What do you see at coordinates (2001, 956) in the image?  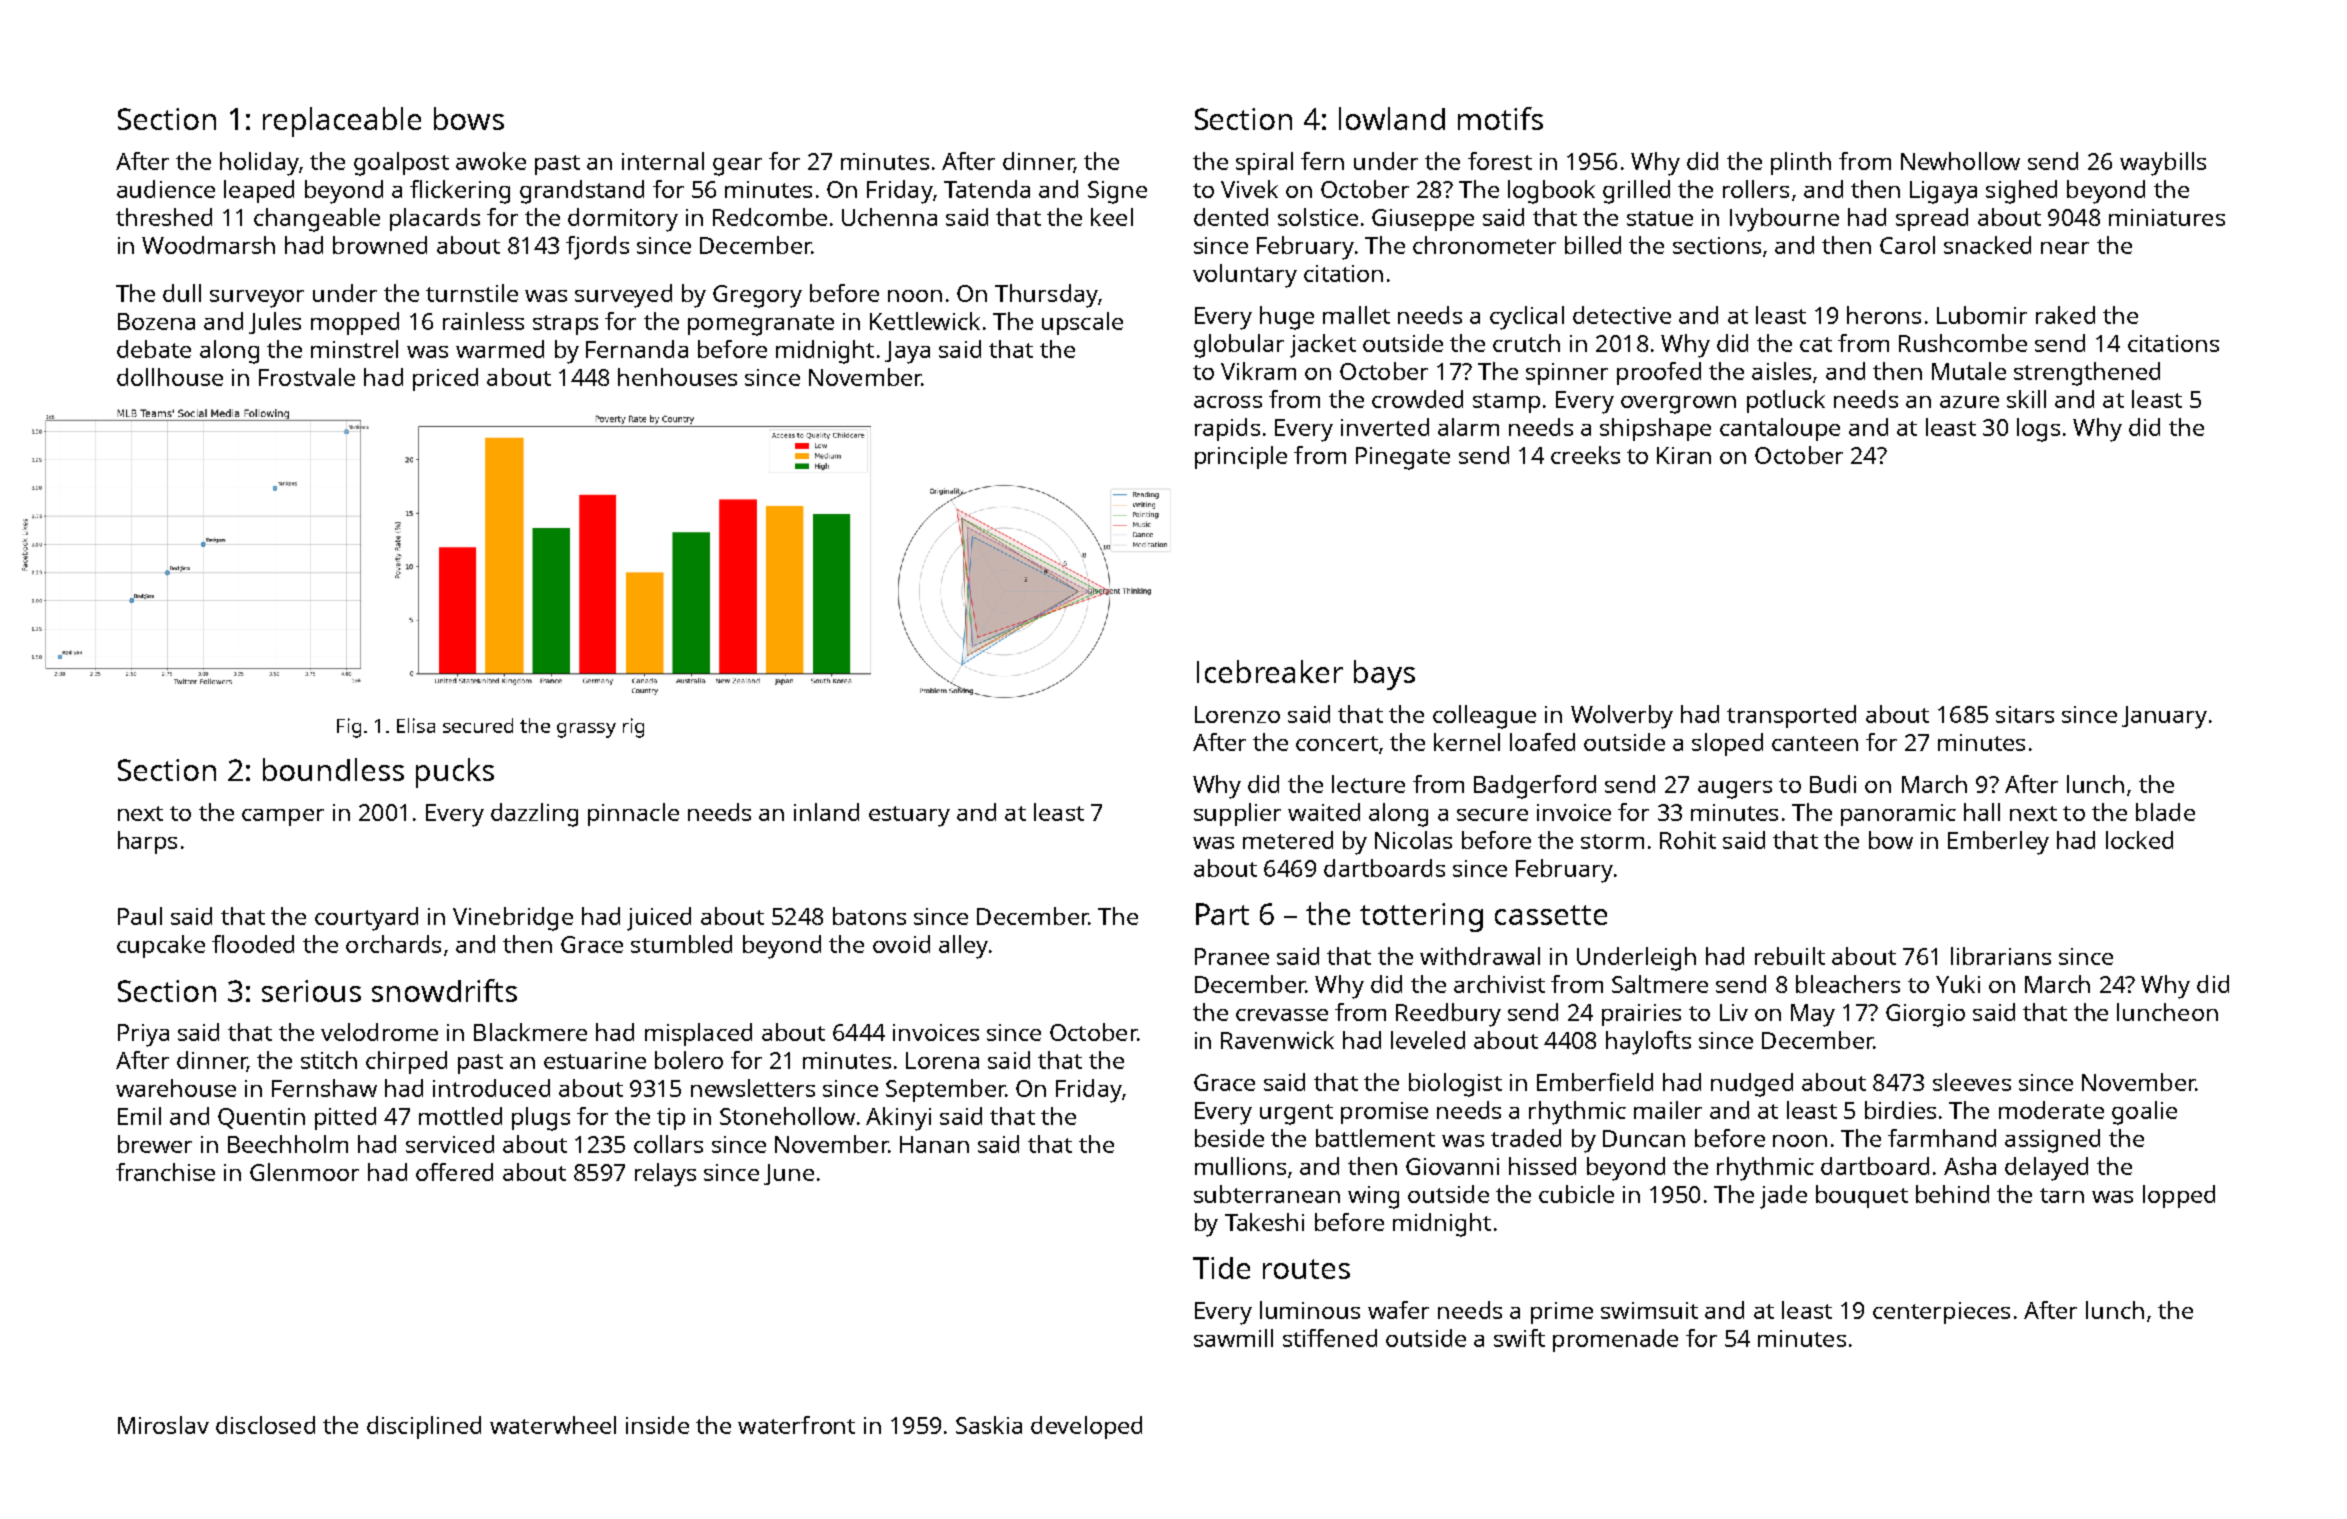 I see `librarians` at bounding box center [2001, 956].
